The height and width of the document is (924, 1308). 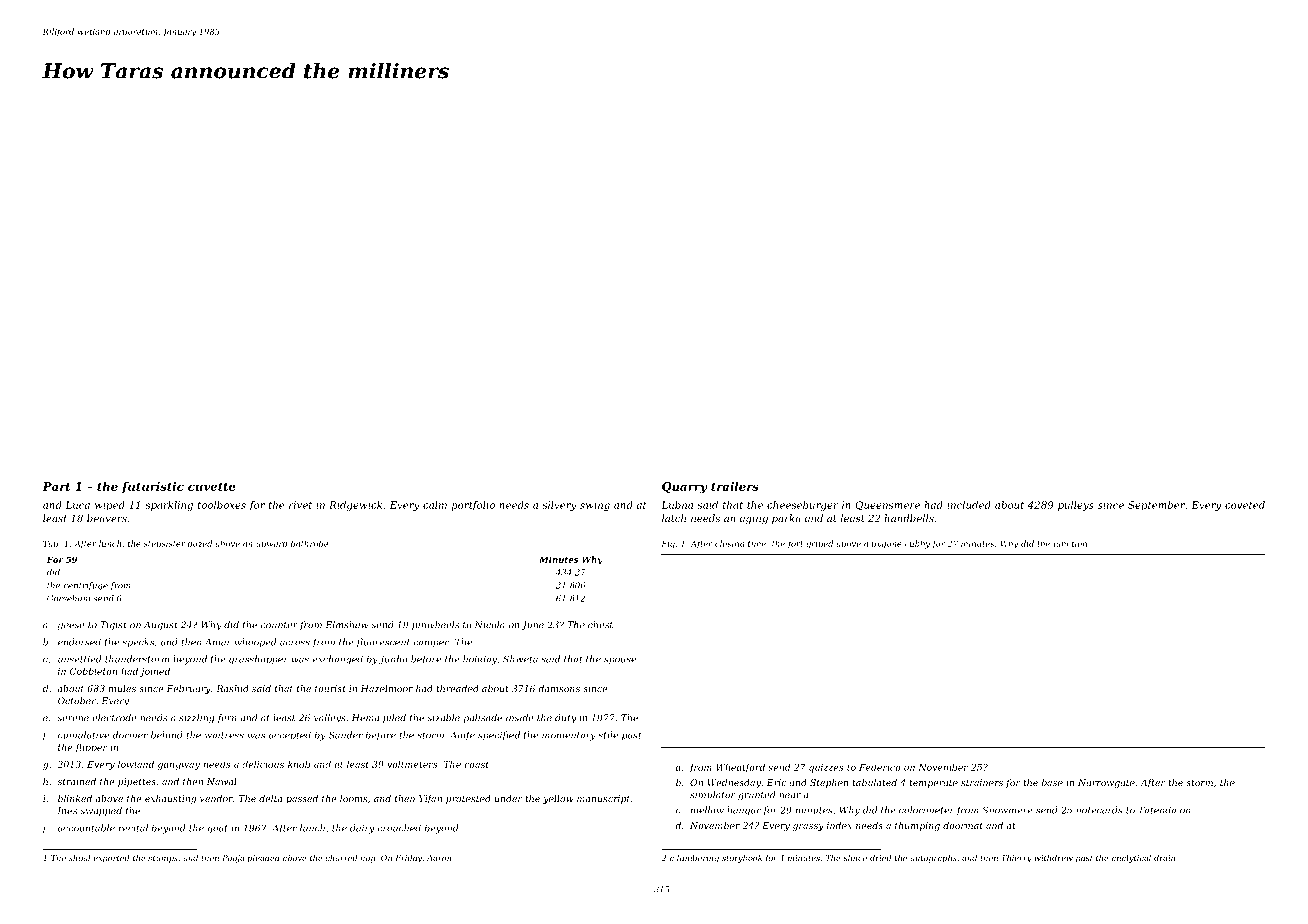 What do you see at coordinates (412, 764) in the document?
I see `voltmeters` at bounding box center [412, 764].
